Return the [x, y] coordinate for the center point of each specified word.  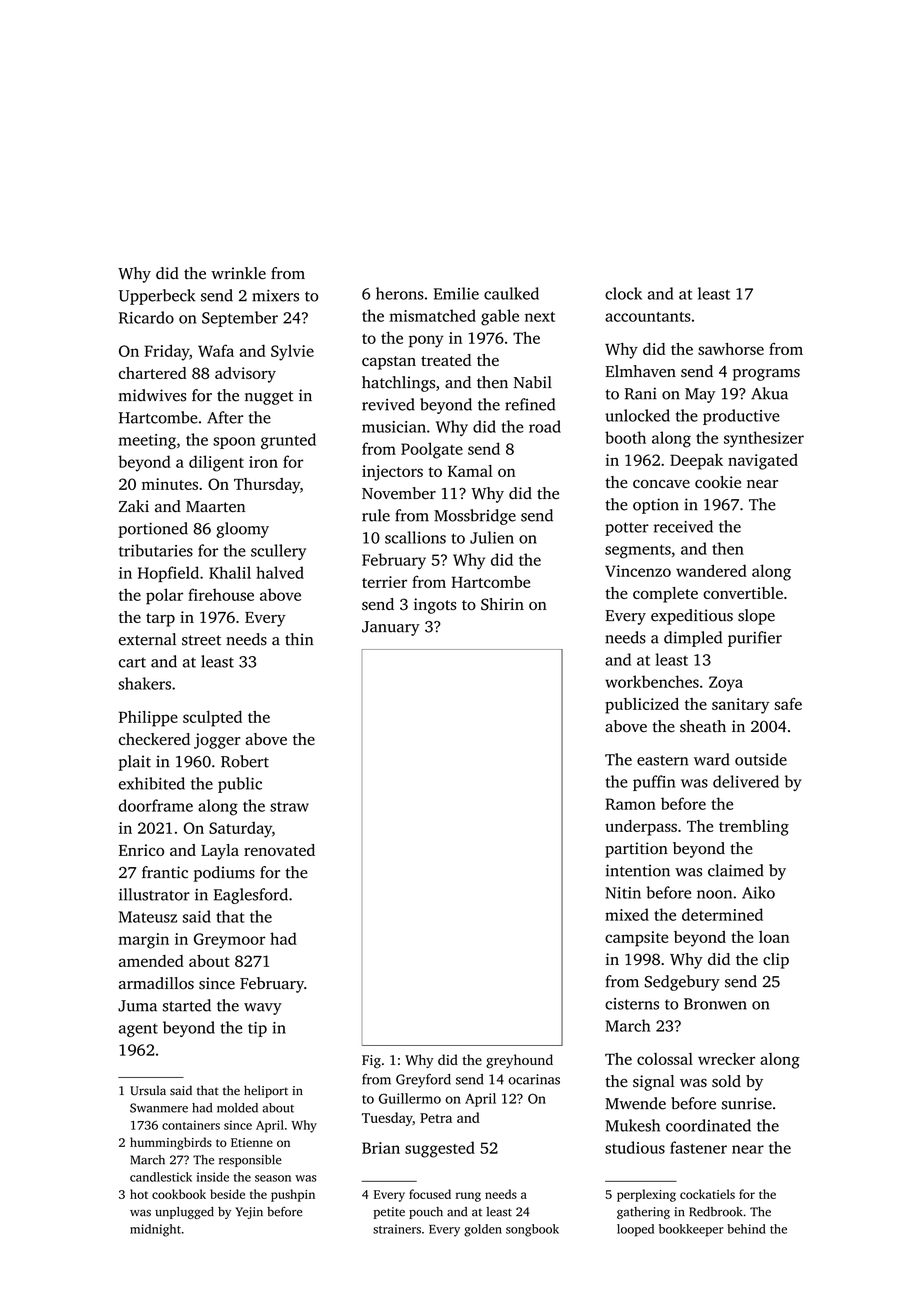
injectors [392, 473]
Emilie [456, 293]
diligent [216, 463]
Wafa [216, 350]
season [273, 1178]
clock [623, 293]
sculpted [212, 719]
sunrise [747, 1103]
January [391, 628]
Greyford [423, 1081]
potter [627, 529]
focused [430, 1194]
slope [756, 617]
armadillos [156, 983]
